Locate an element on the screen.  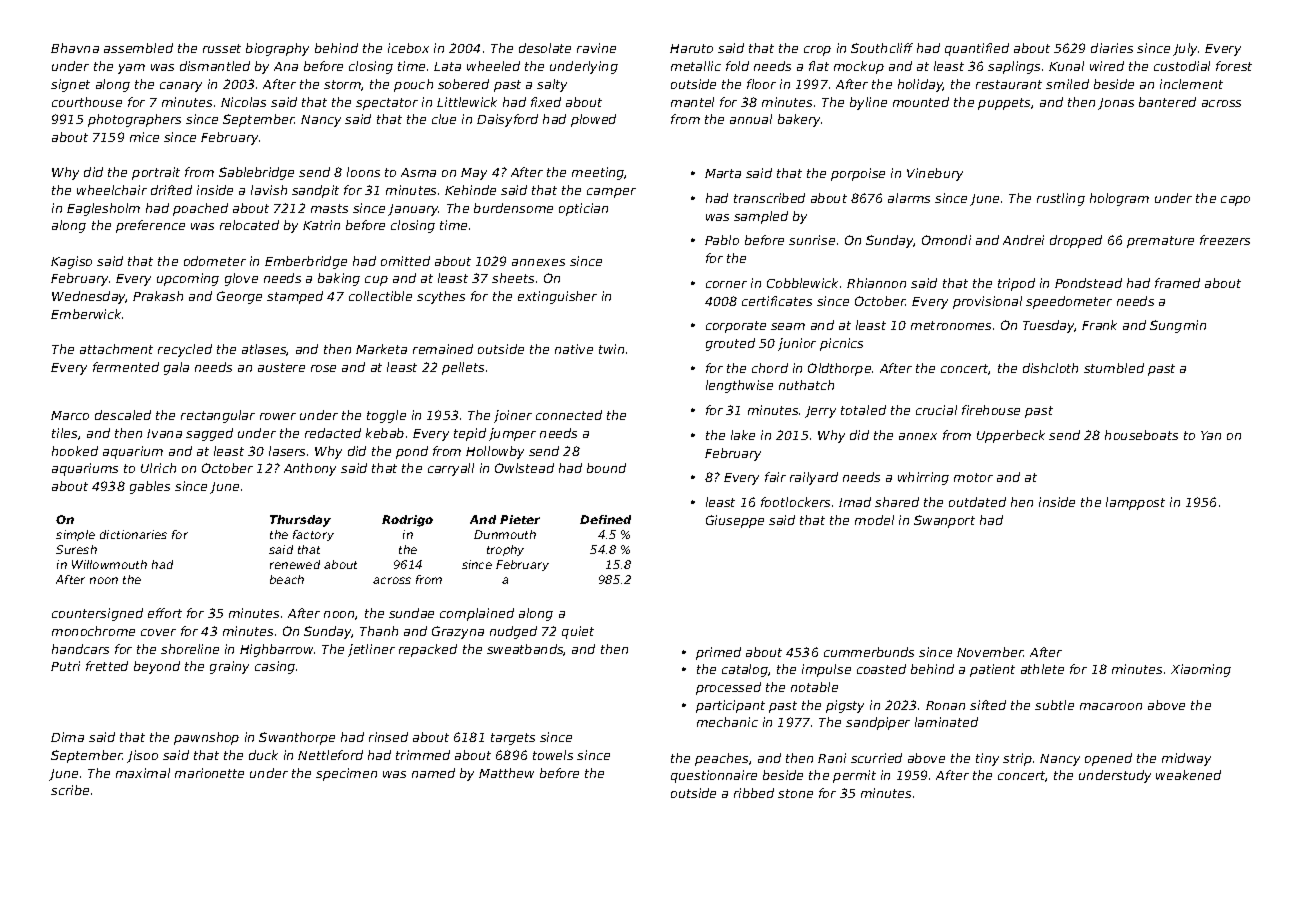
picnics is located at coordinates (841, 344).
